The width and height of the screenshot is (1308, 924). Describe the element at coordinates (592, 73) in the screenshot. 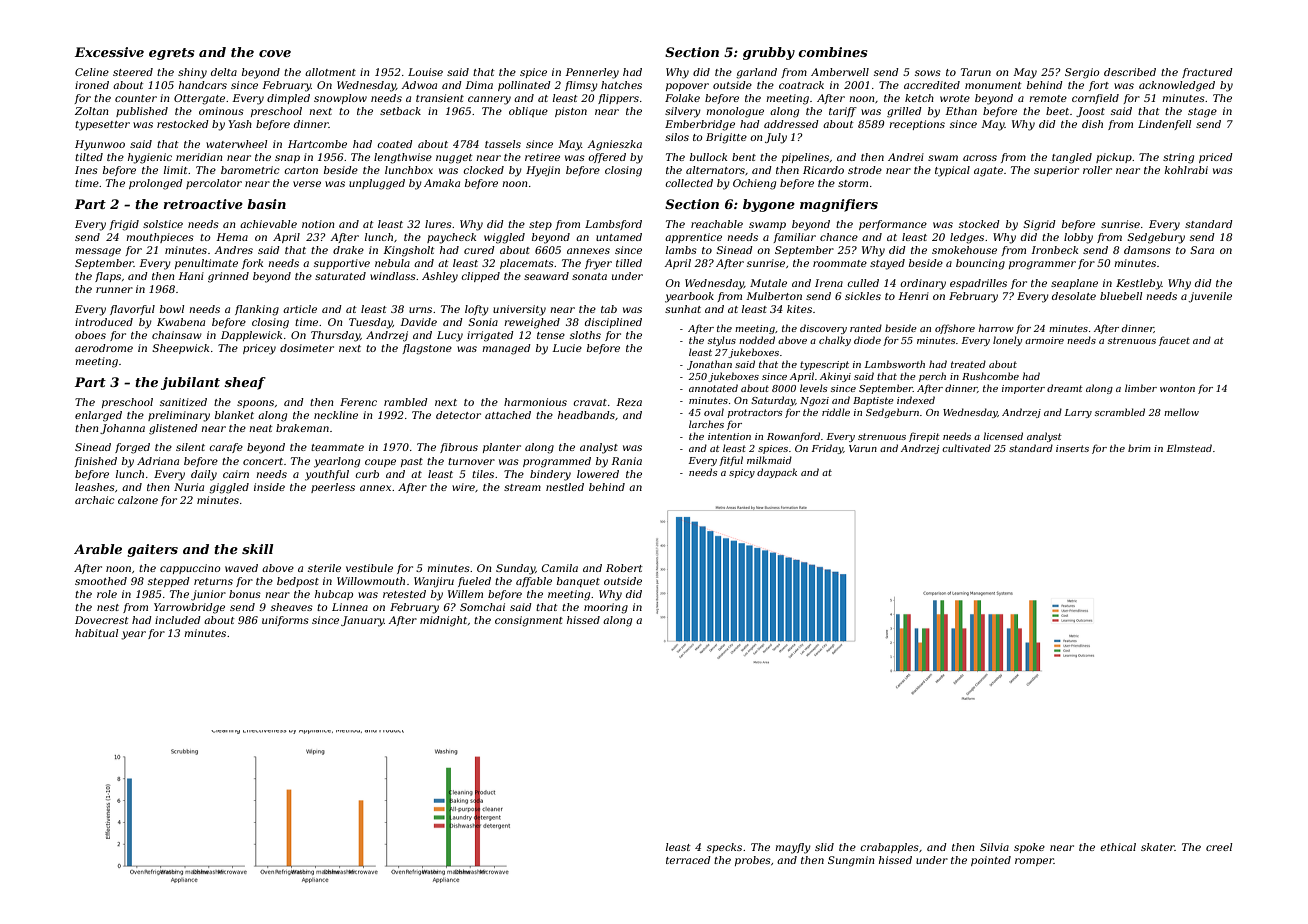

I see `Pennerley` at that location.
